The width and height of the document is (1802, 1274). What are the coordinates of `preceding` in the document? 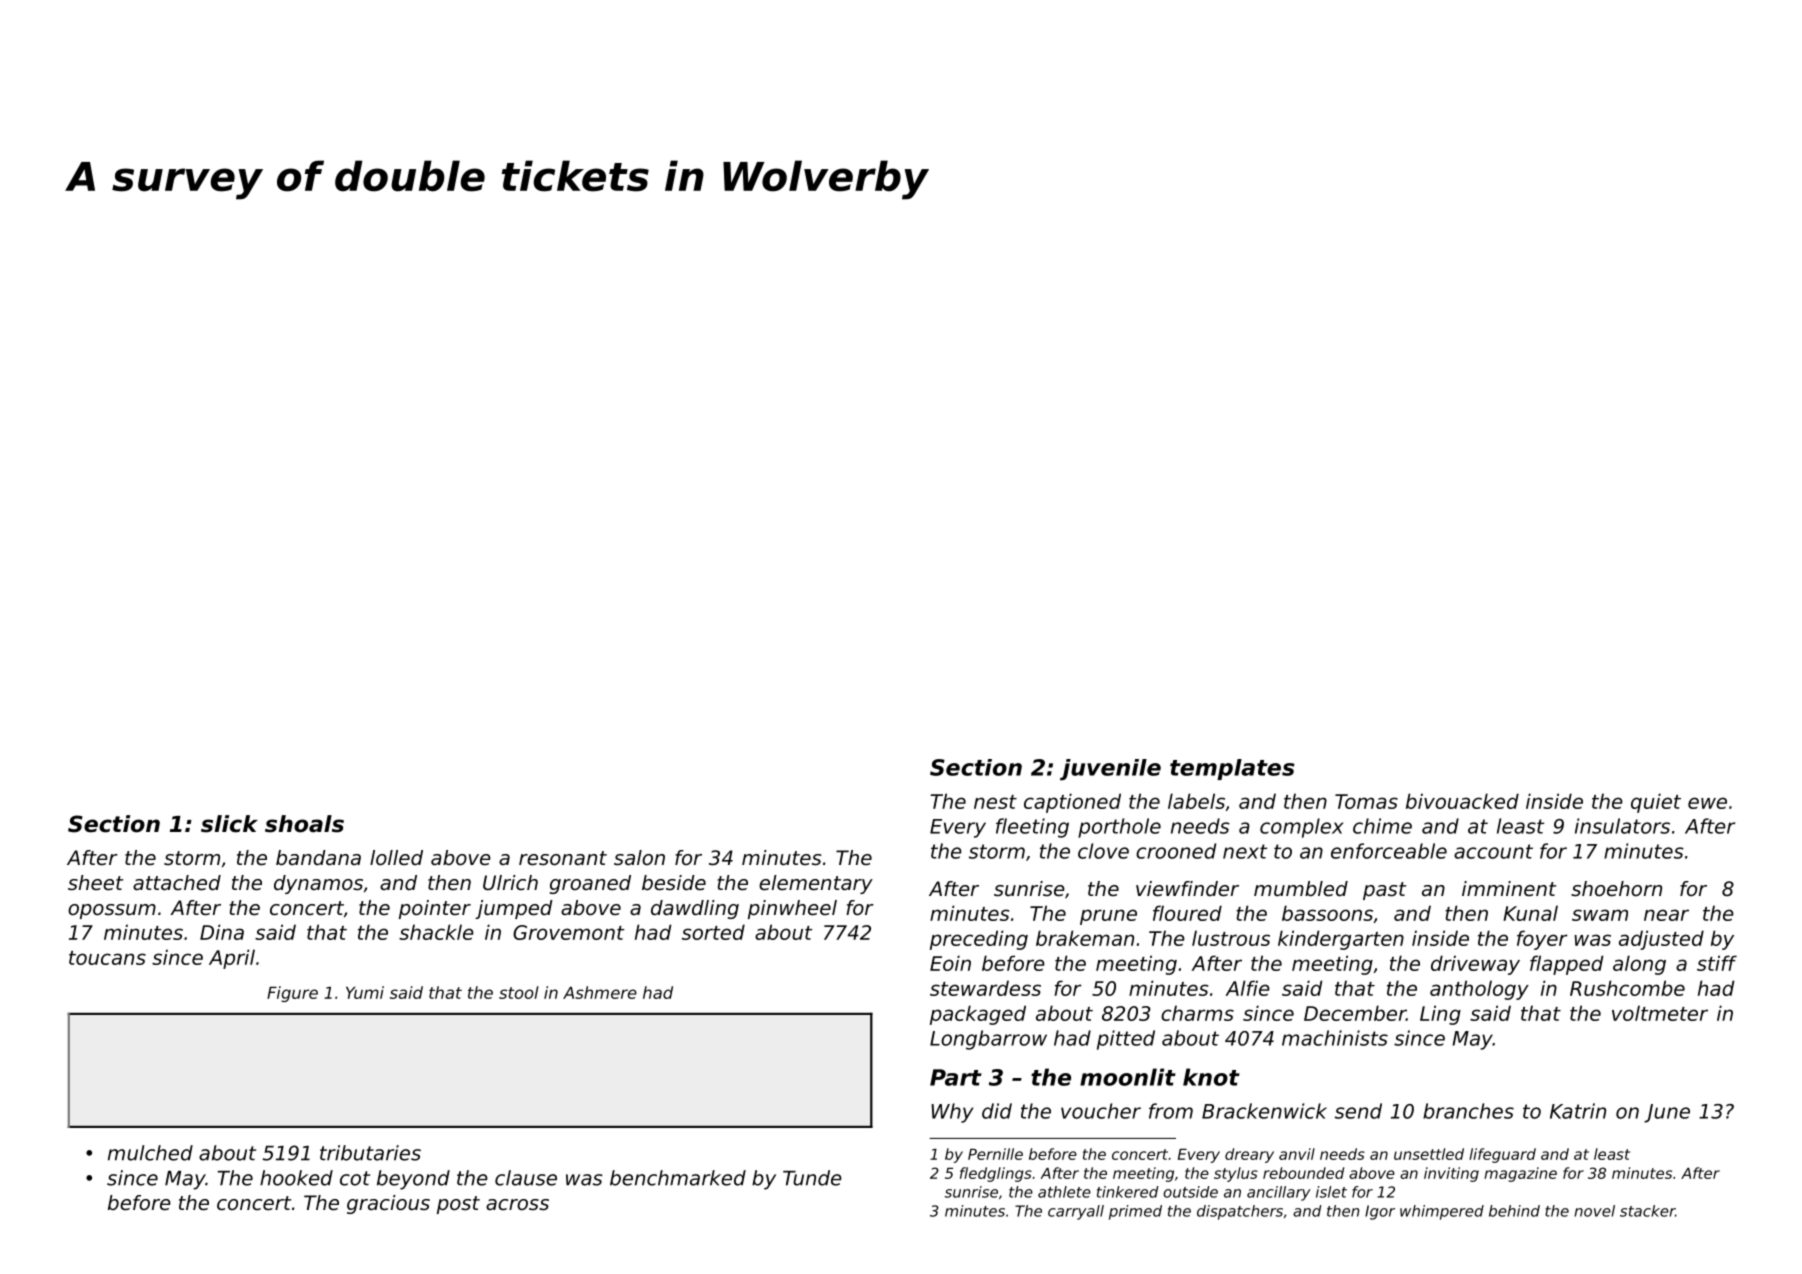 It's located at (979, 940).
